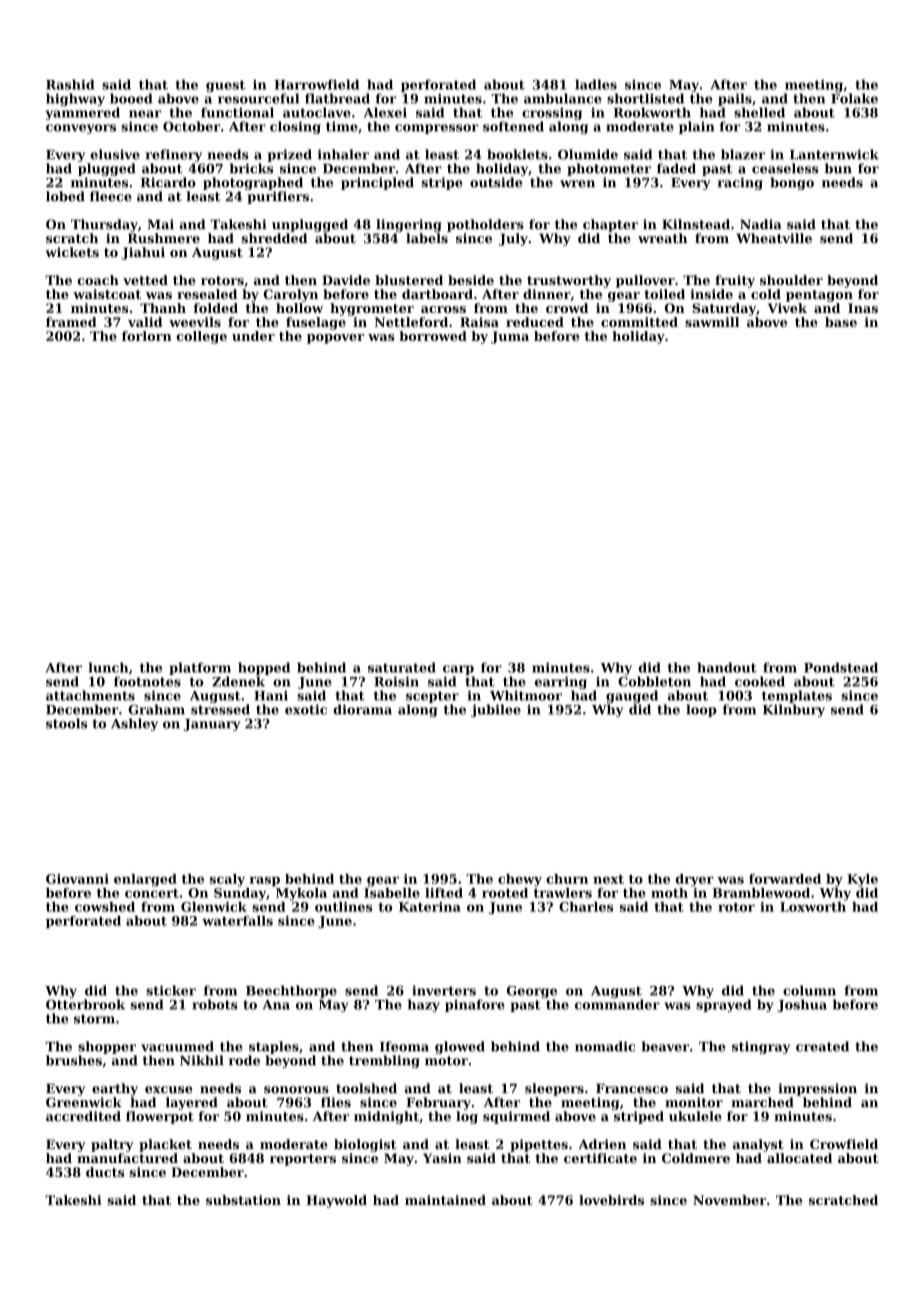 The height and width of the screenshot is (1308, 924). I want to click on Giovanni, so click(77, 879).
